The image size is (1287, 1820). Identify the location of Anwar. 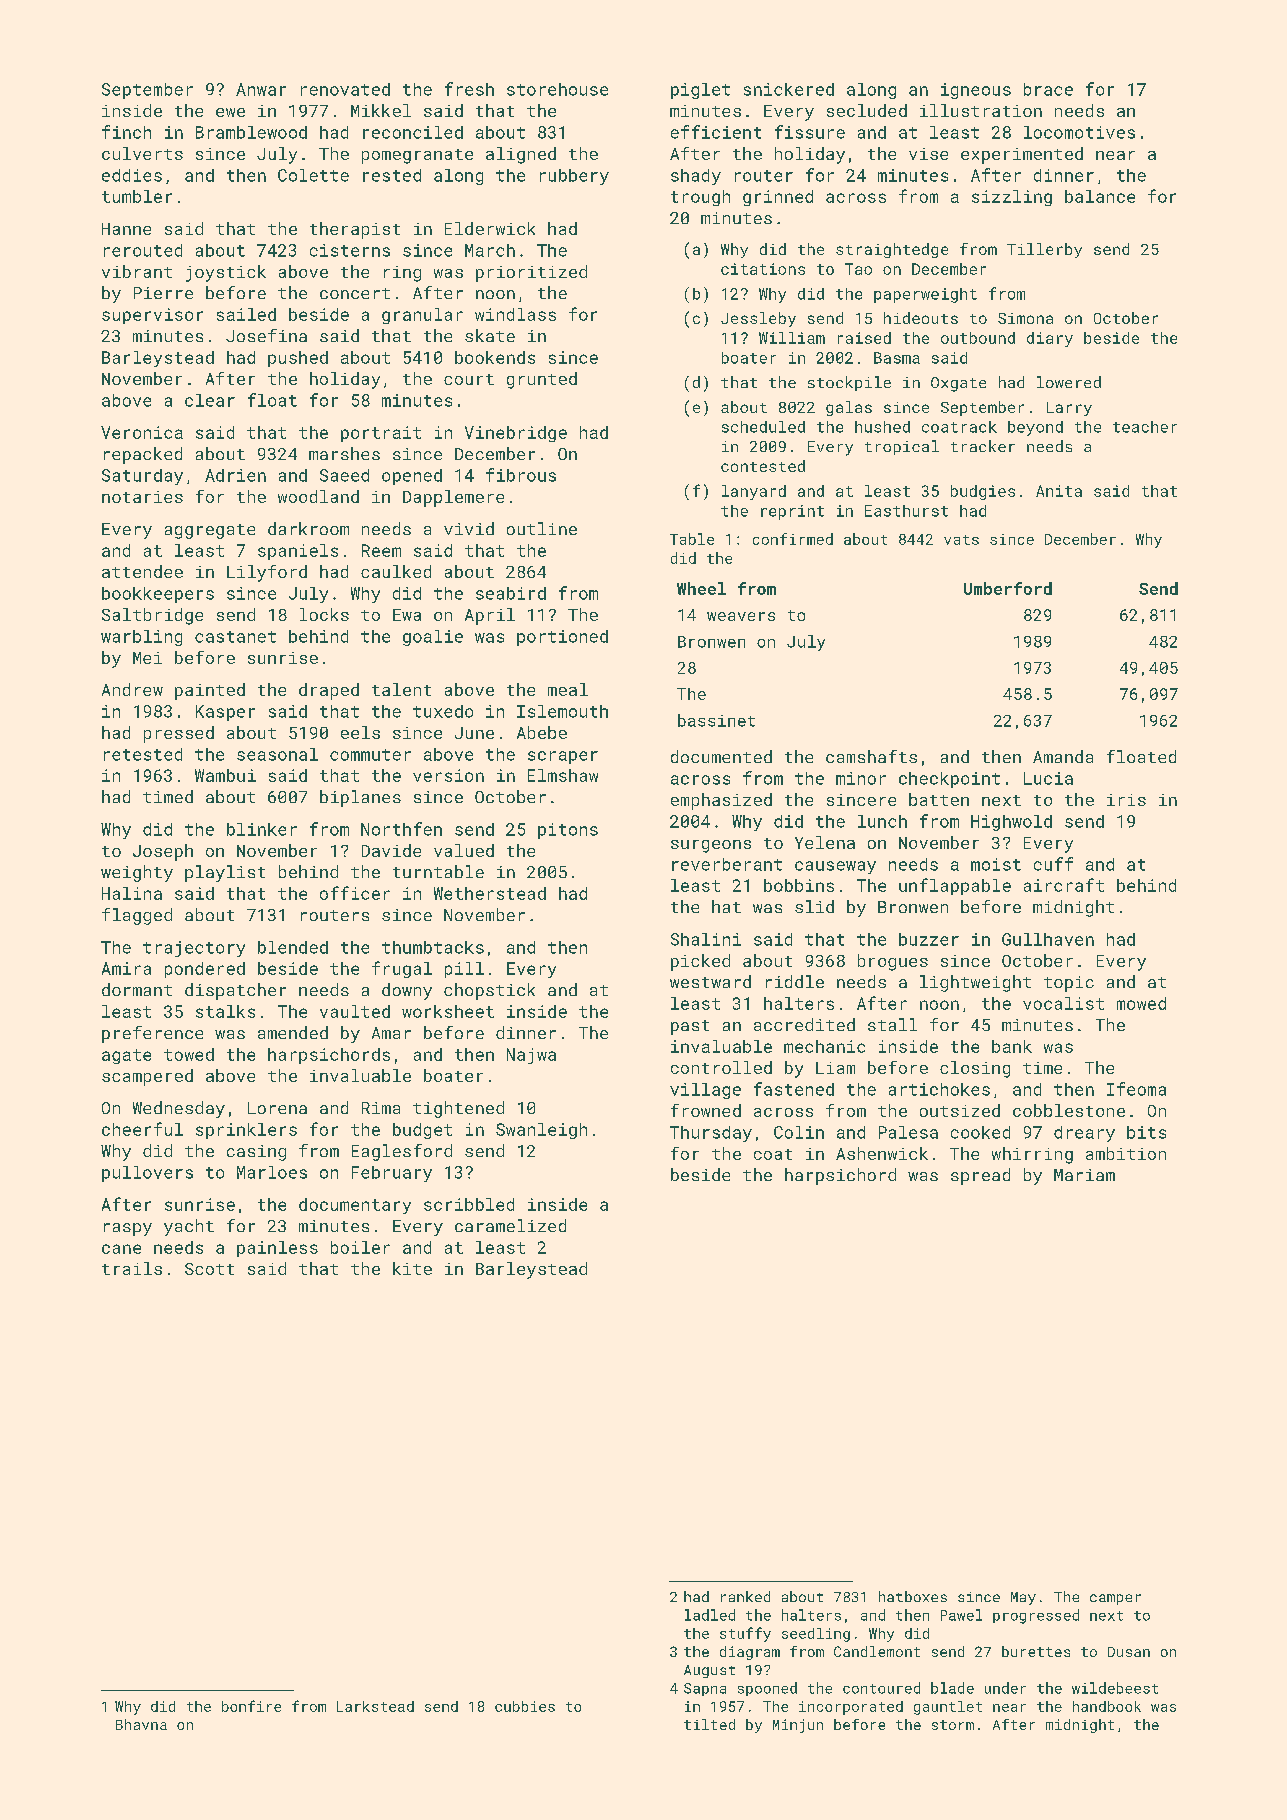
(261, 89).
